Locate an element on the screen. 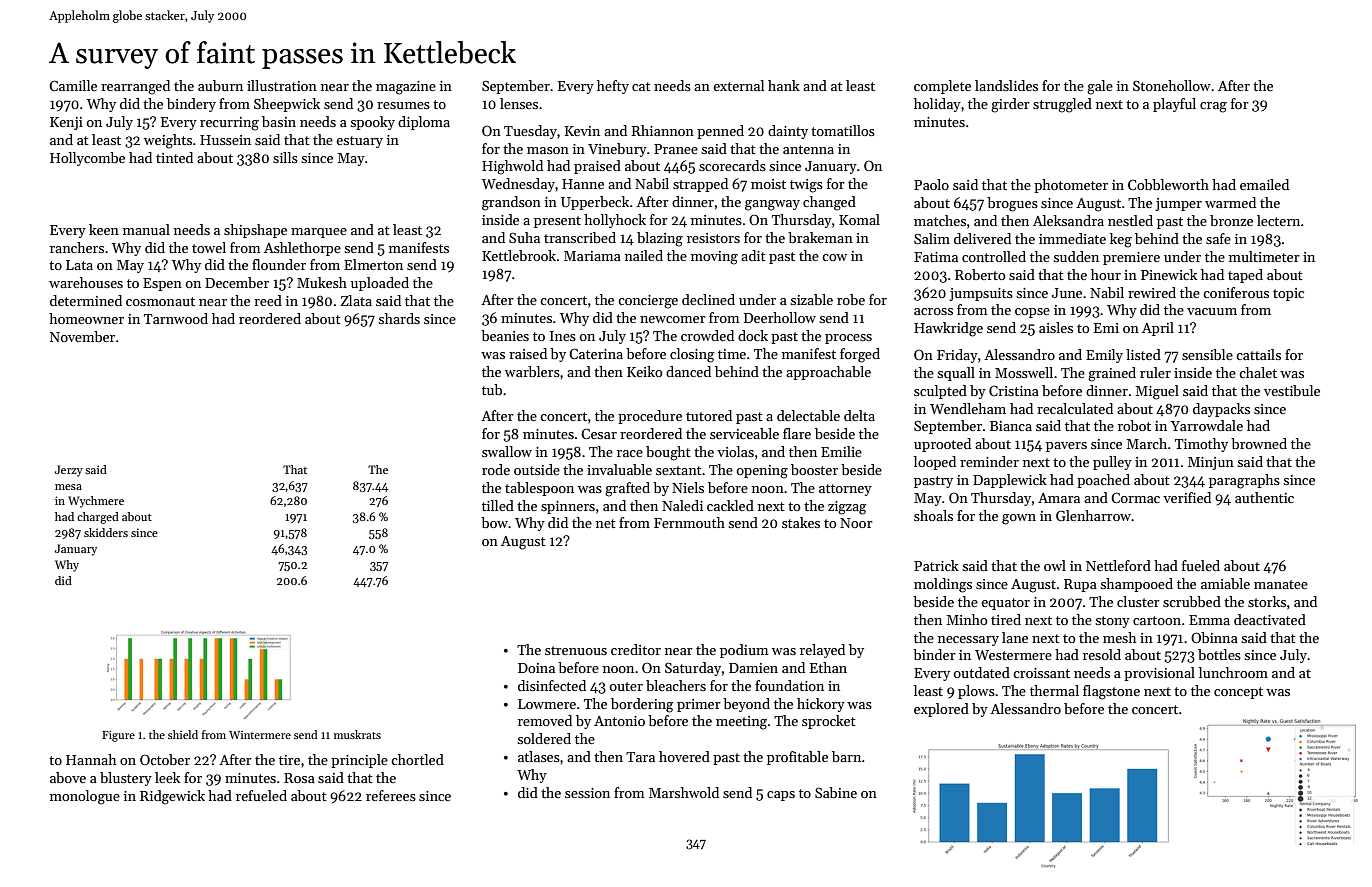 The image size is (1372, 887). Tara is located at coordinates (640, 757).
